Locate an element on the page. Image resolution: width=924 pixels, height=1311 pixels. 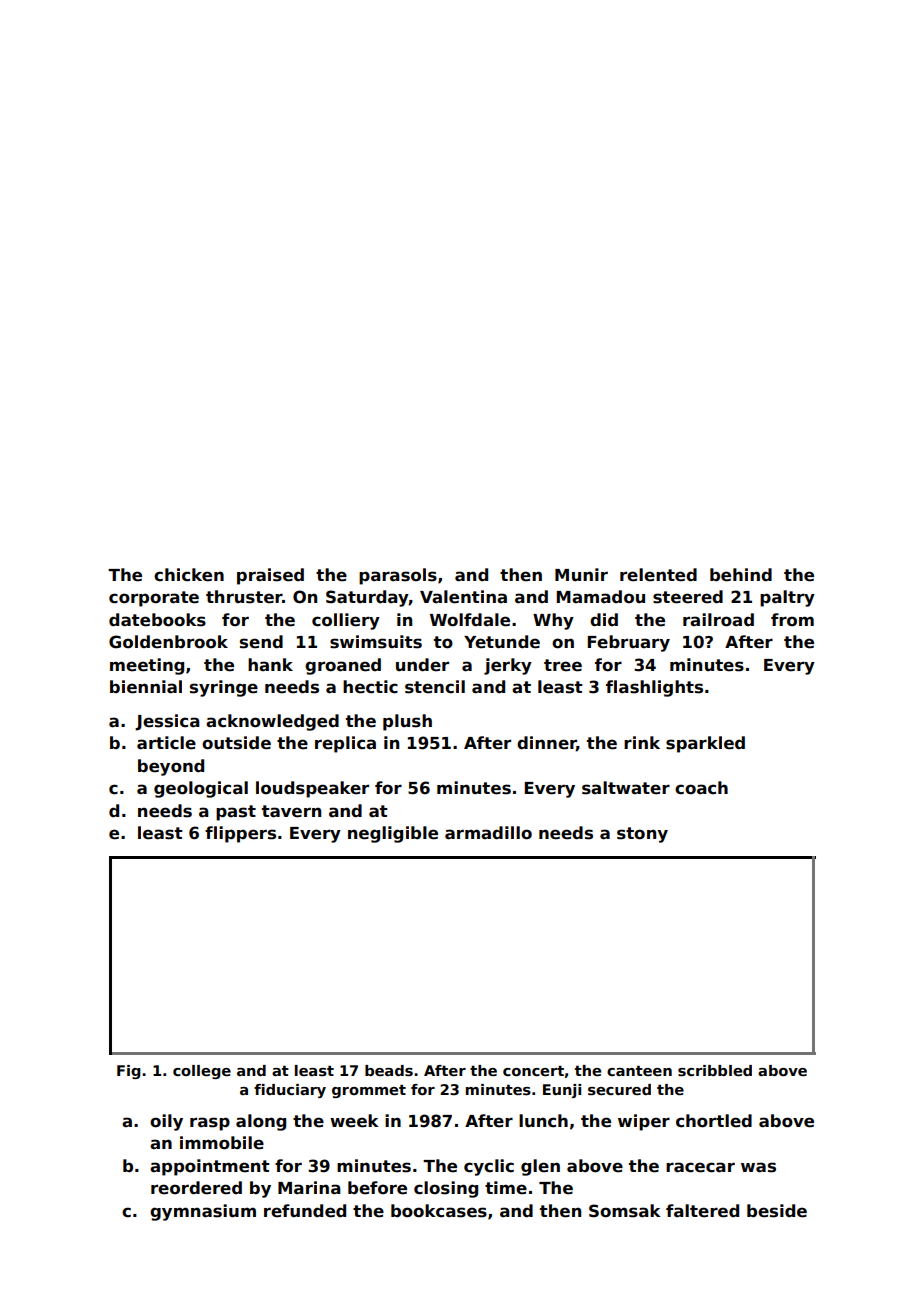
Fig is located at coordinates (129, 1072).
